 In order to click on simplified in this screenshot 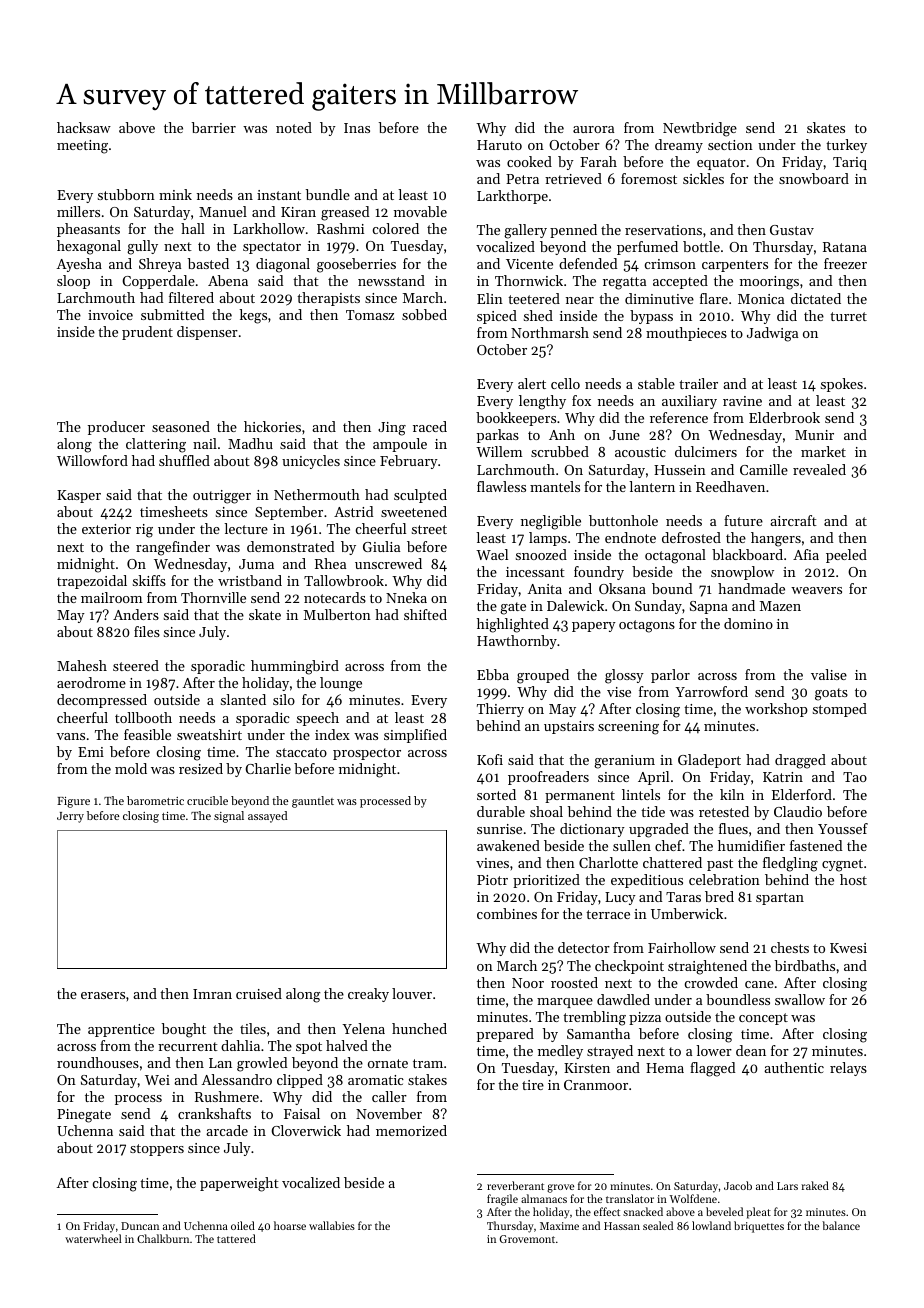, I will do `click(415, 736)`.
